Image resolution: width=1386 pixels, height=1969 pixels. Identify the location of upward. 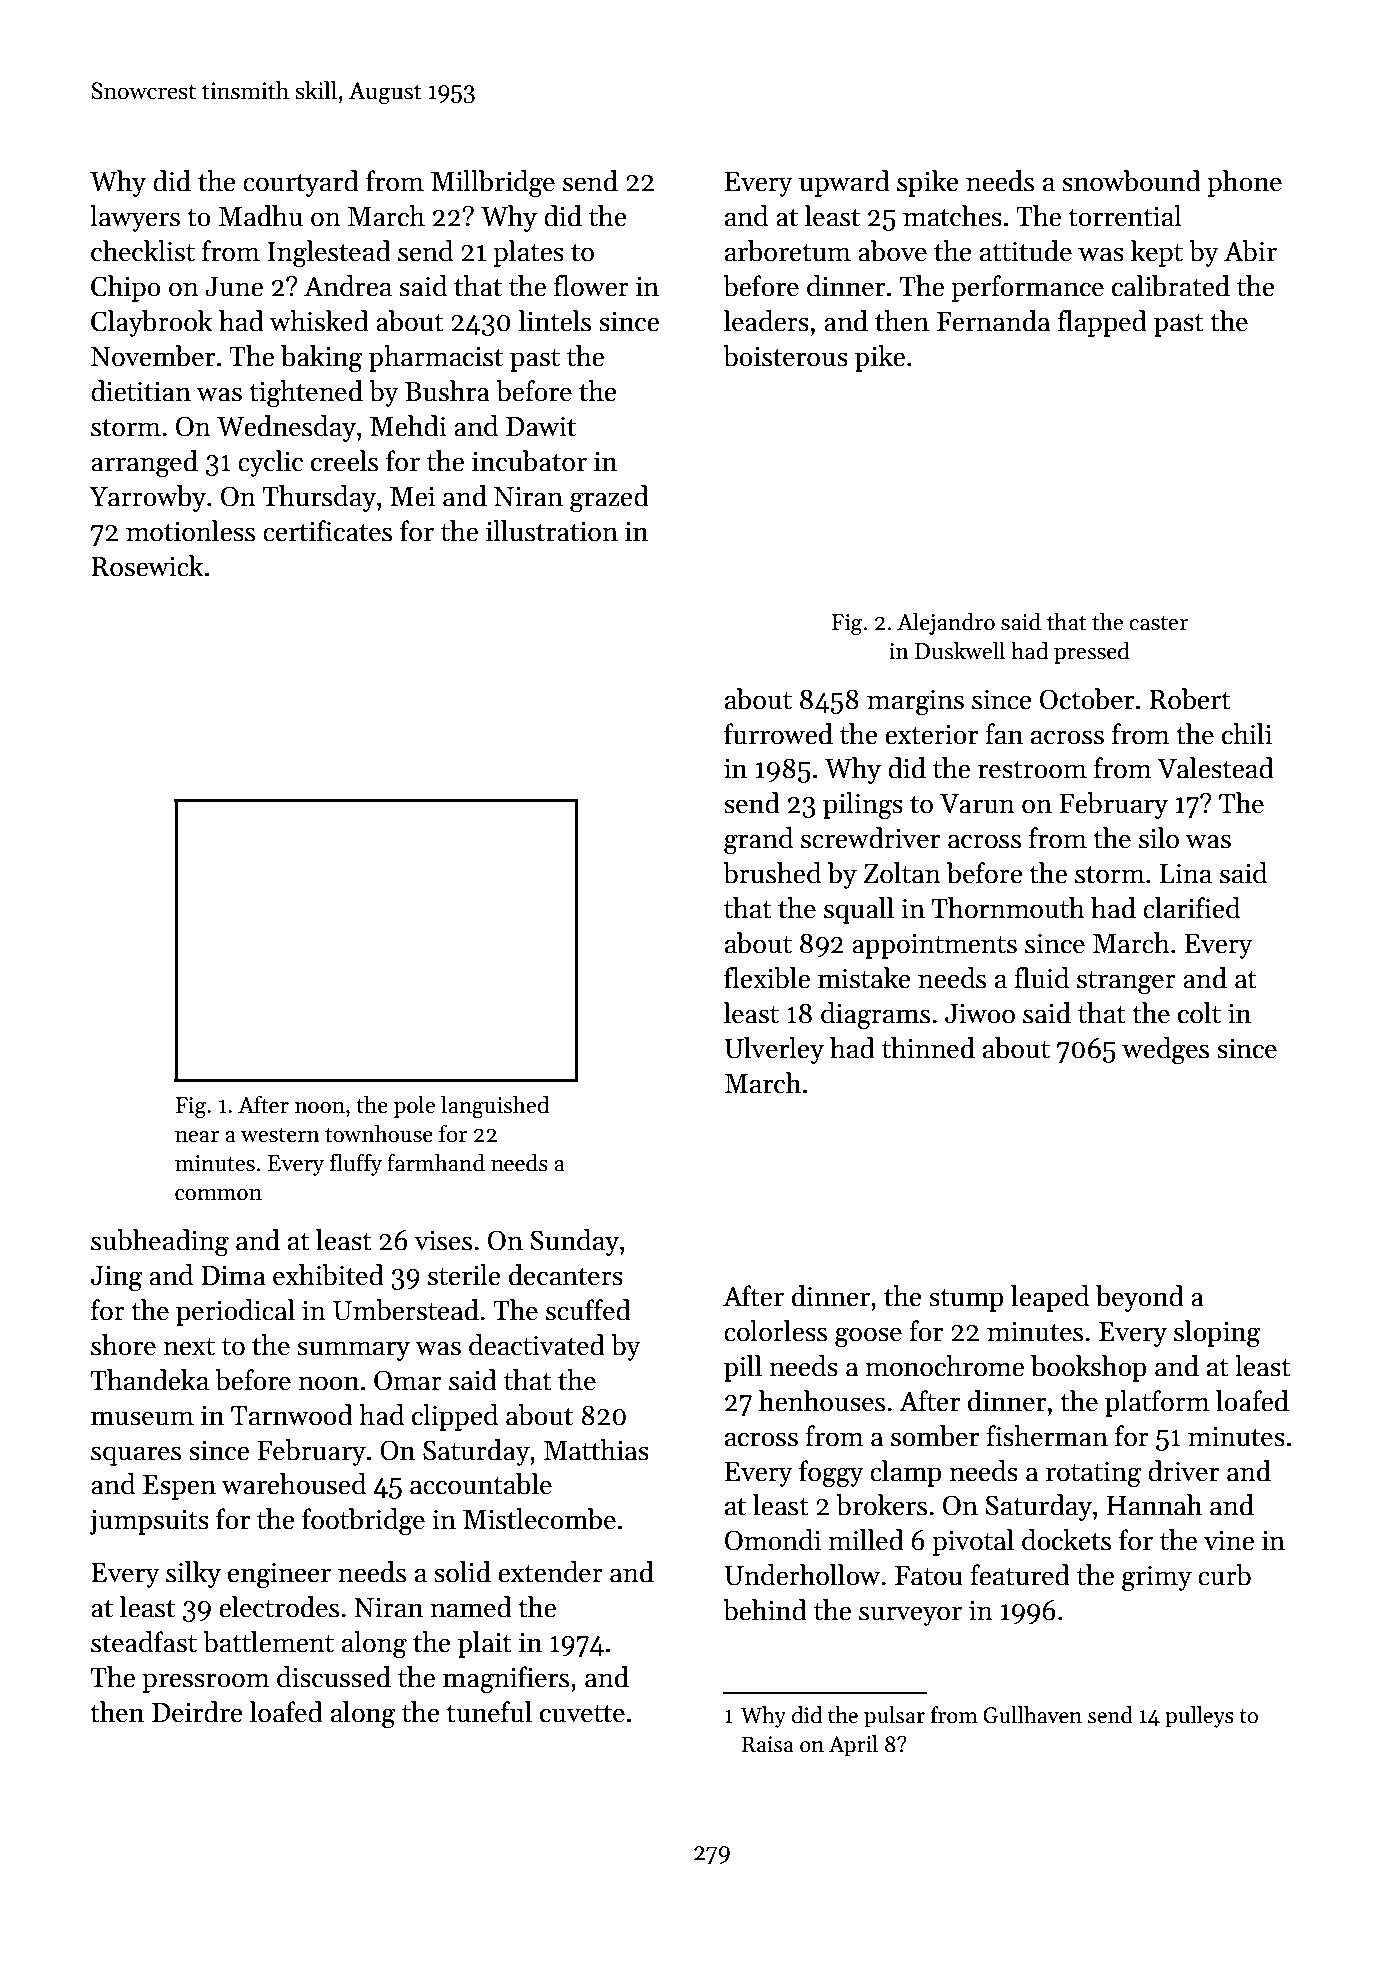
(844, 183).
